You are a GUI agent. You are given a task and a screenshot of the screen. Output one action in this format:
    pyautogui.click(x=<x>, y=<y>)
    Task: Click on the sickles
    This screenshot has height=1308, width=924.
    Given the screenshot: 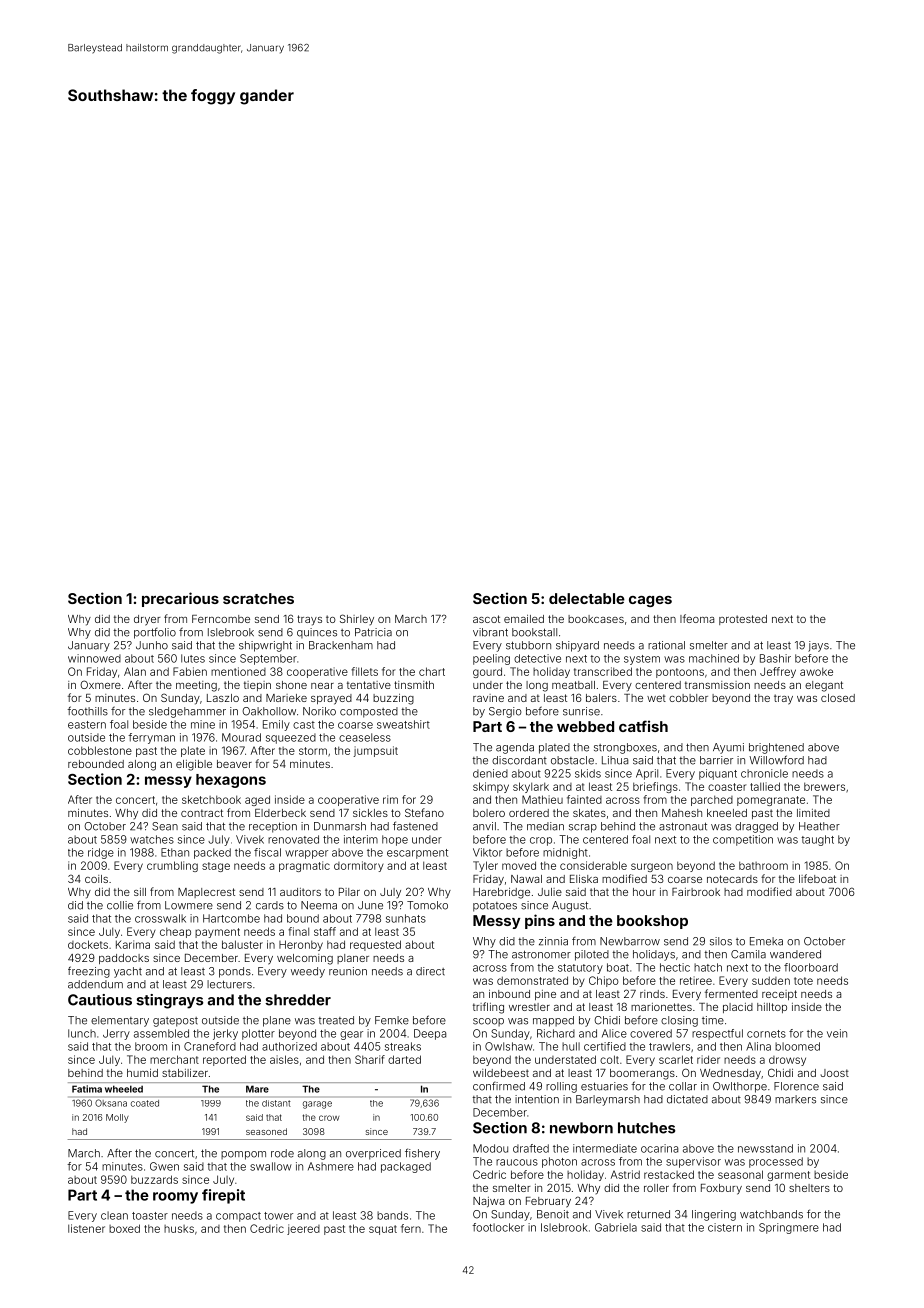 What is the action you would take?
    pyautogui.click(x=370, y=813)
